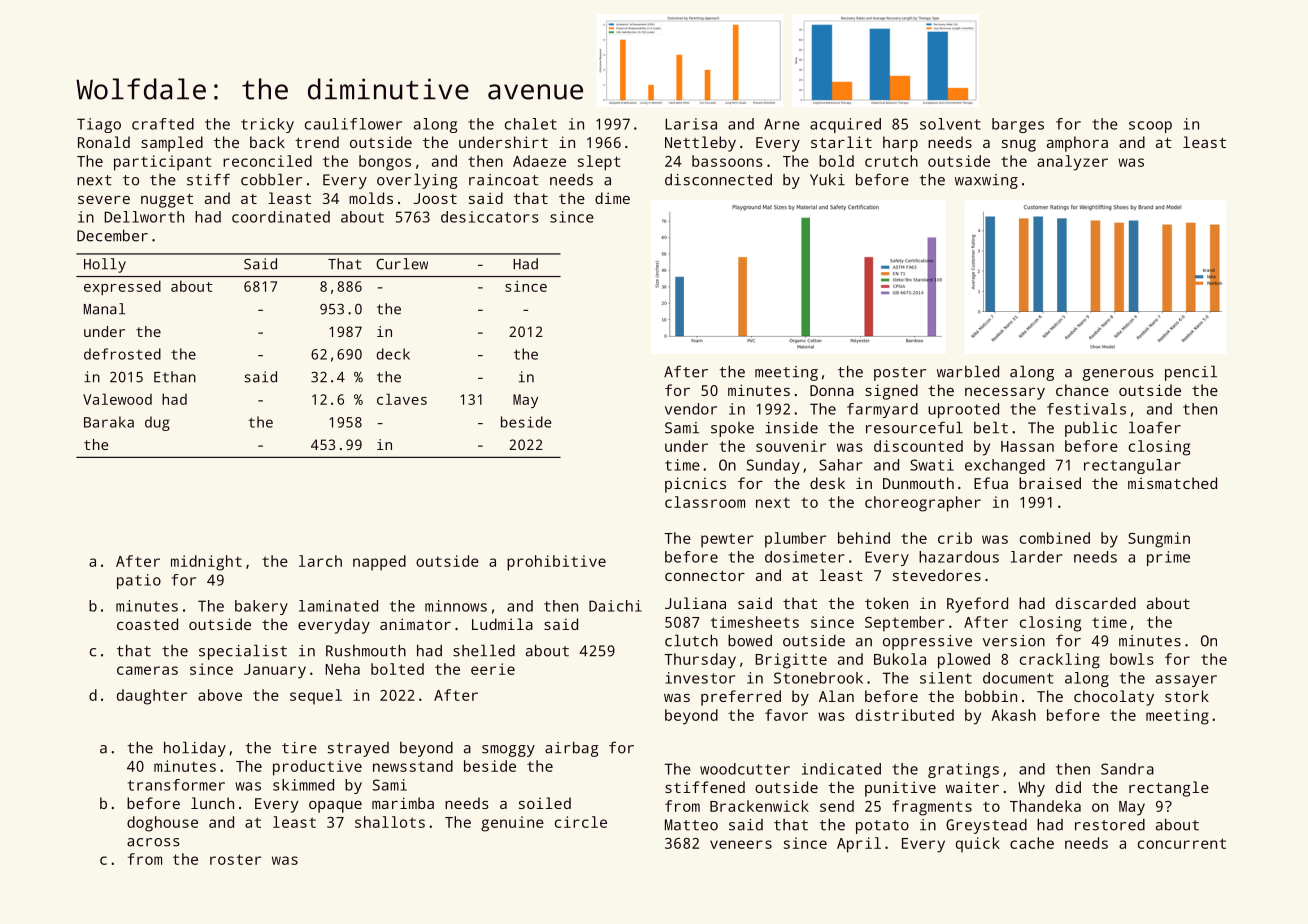  What do you see at coordinates (1191, 373) in the image?
I see `pencil` at bounding box center [1191, 373].
